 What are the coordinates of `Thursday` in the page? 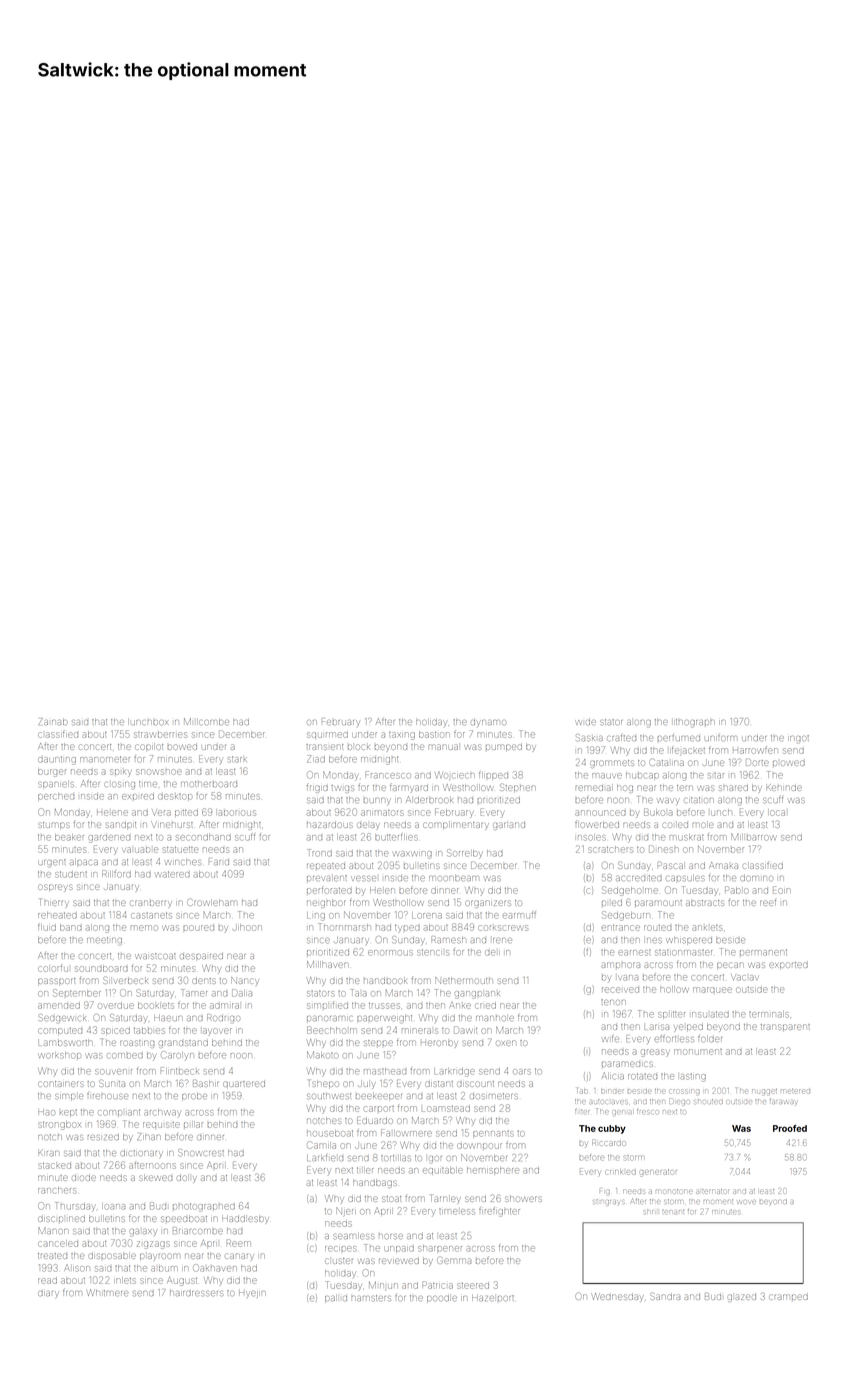 It's located at (75, 1207).
